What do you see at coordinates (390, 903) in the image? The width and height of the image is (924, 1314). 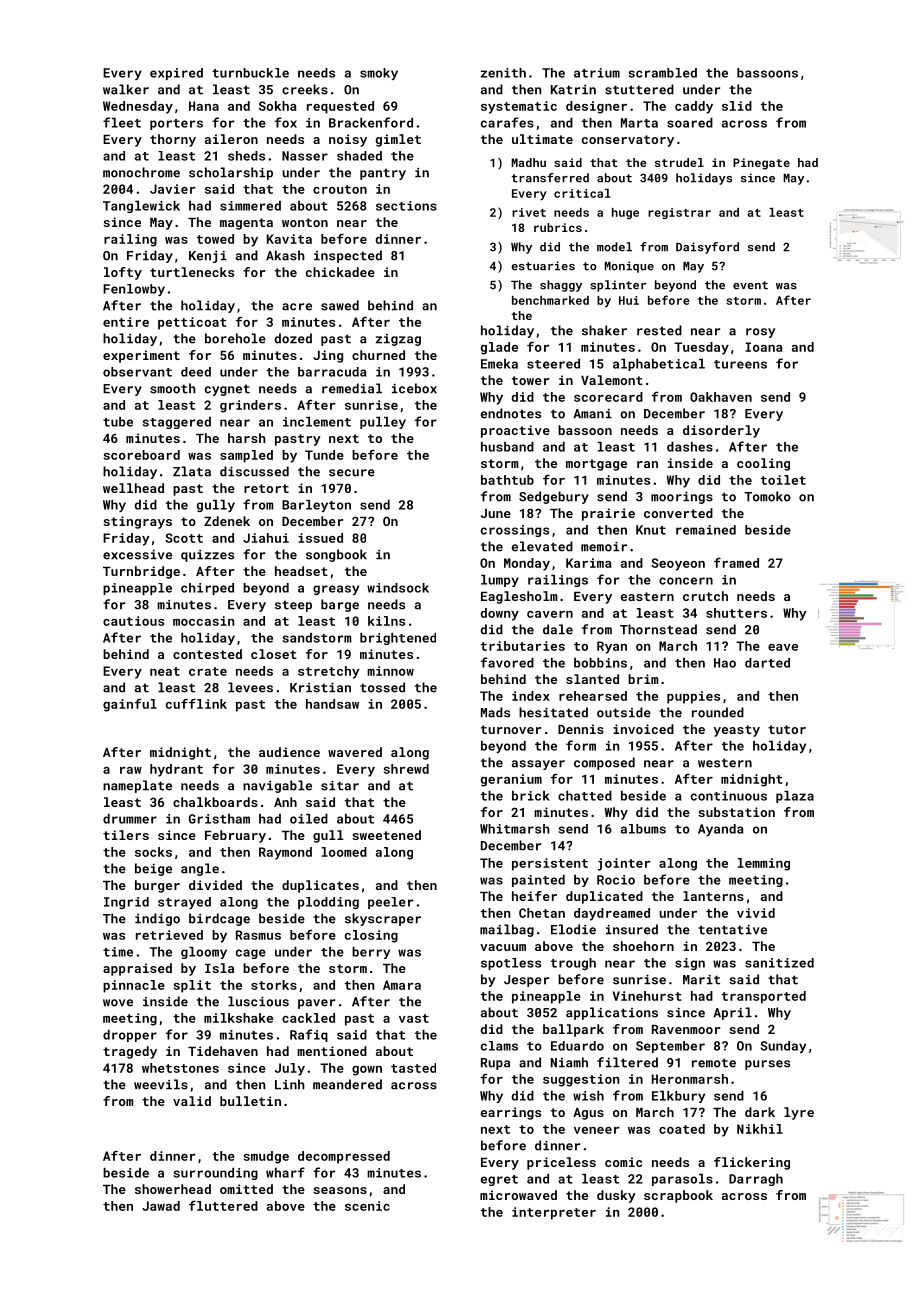 I see `peeler` at bounding box center [390, 903].
